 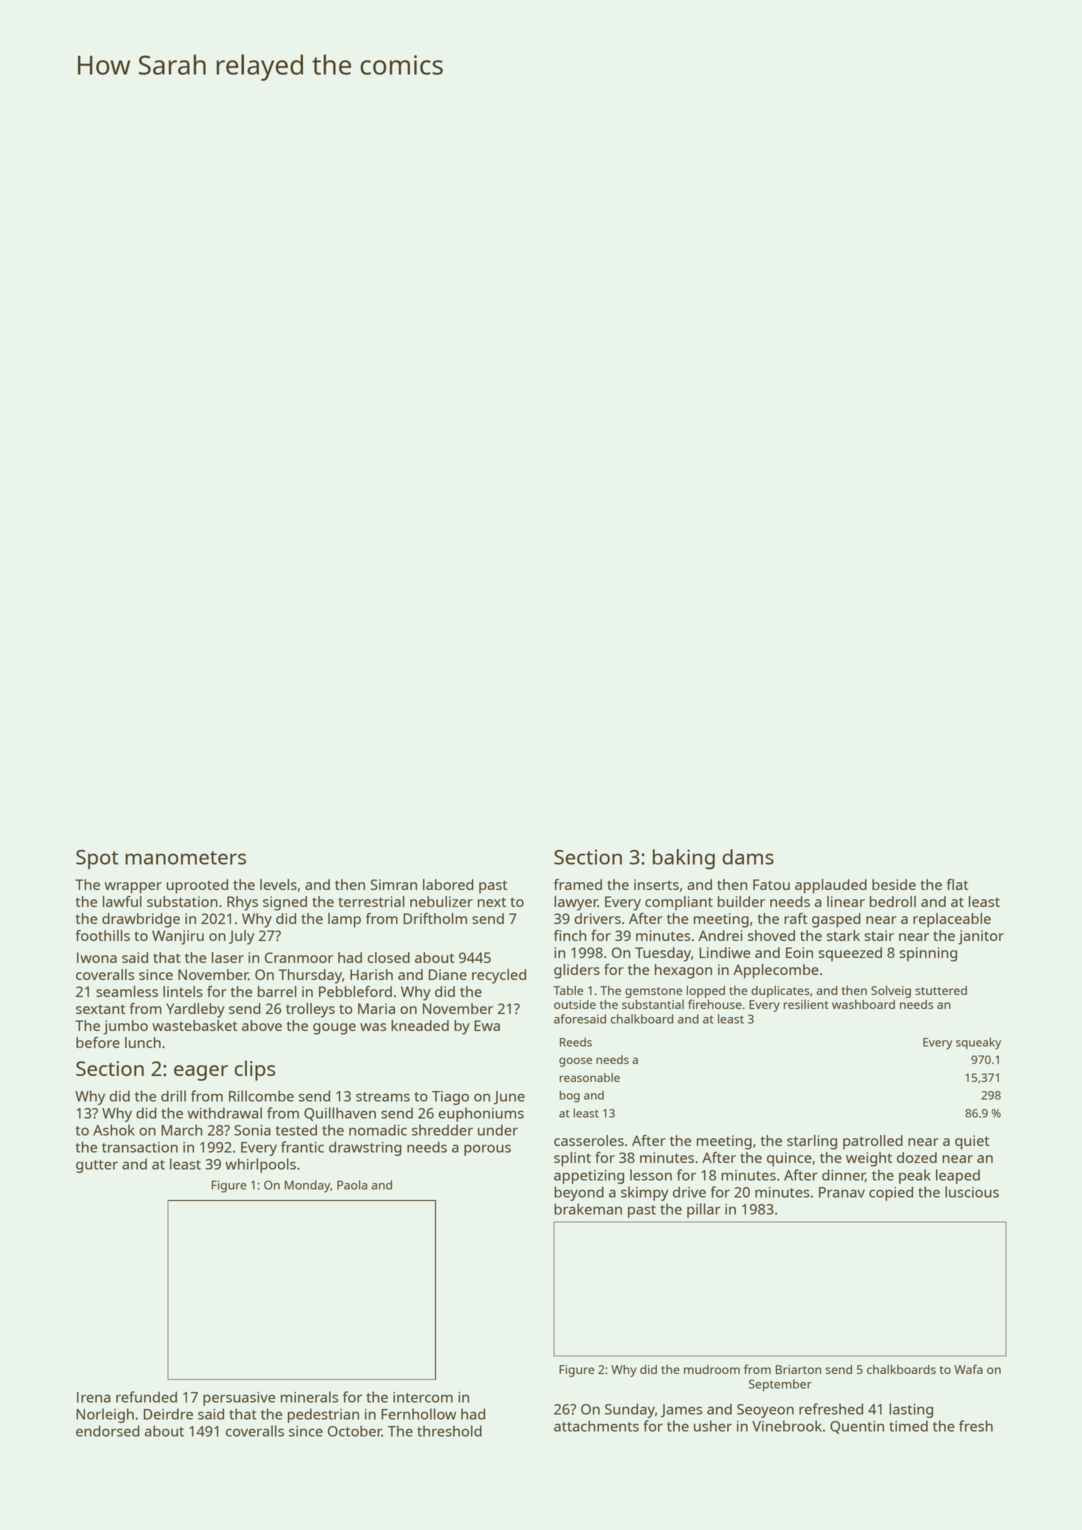 What do you see at coordinates (589, 1177) in the screenshot?
I see `appetizing` at bounding box center [589, 1177].
